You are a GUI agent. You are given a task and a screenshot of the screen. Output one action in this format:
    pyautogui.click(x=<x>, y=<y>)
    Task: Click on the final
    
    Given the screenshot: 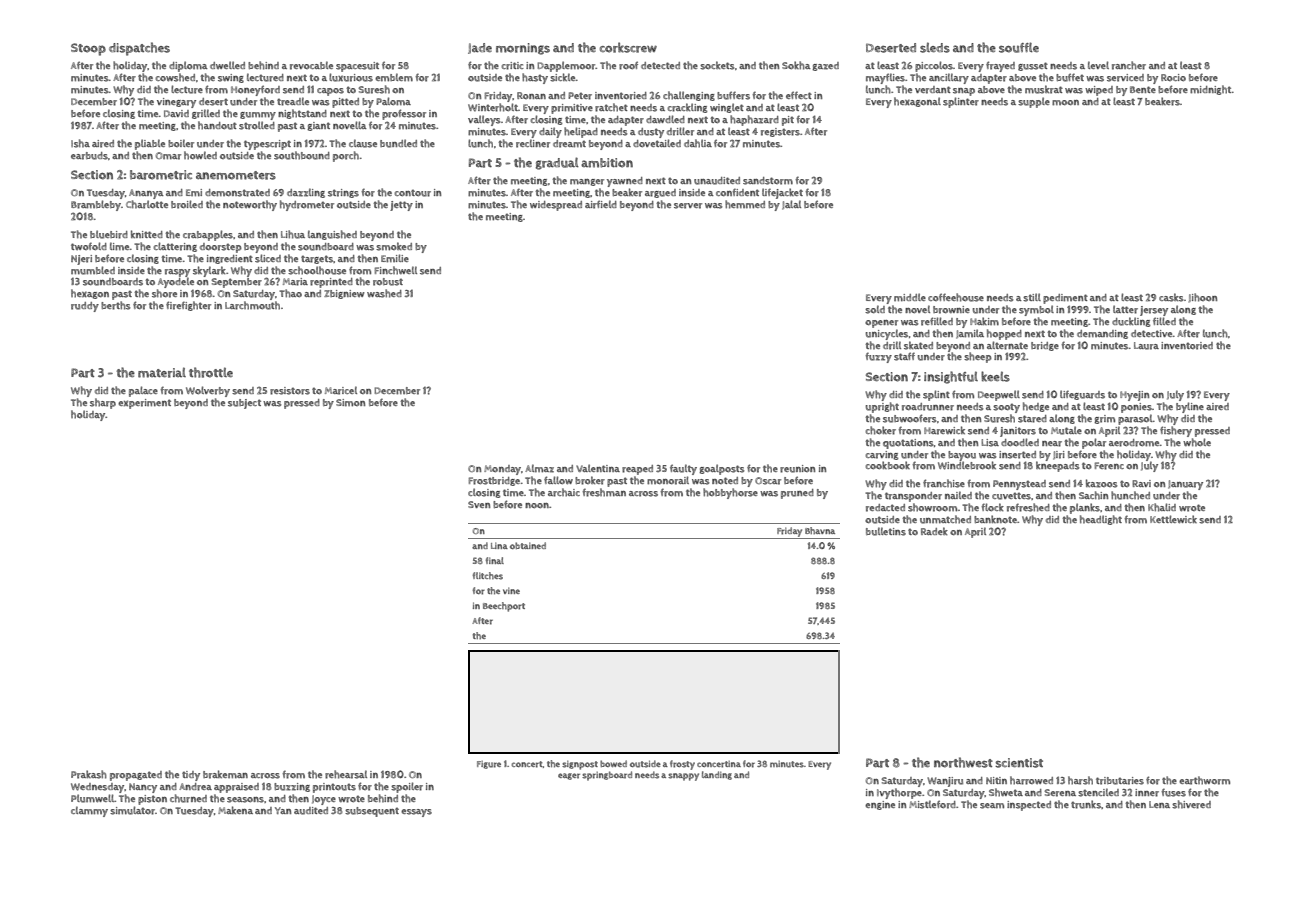 What is the action you would take?
    pyautogui.click(x=495, y=560)
